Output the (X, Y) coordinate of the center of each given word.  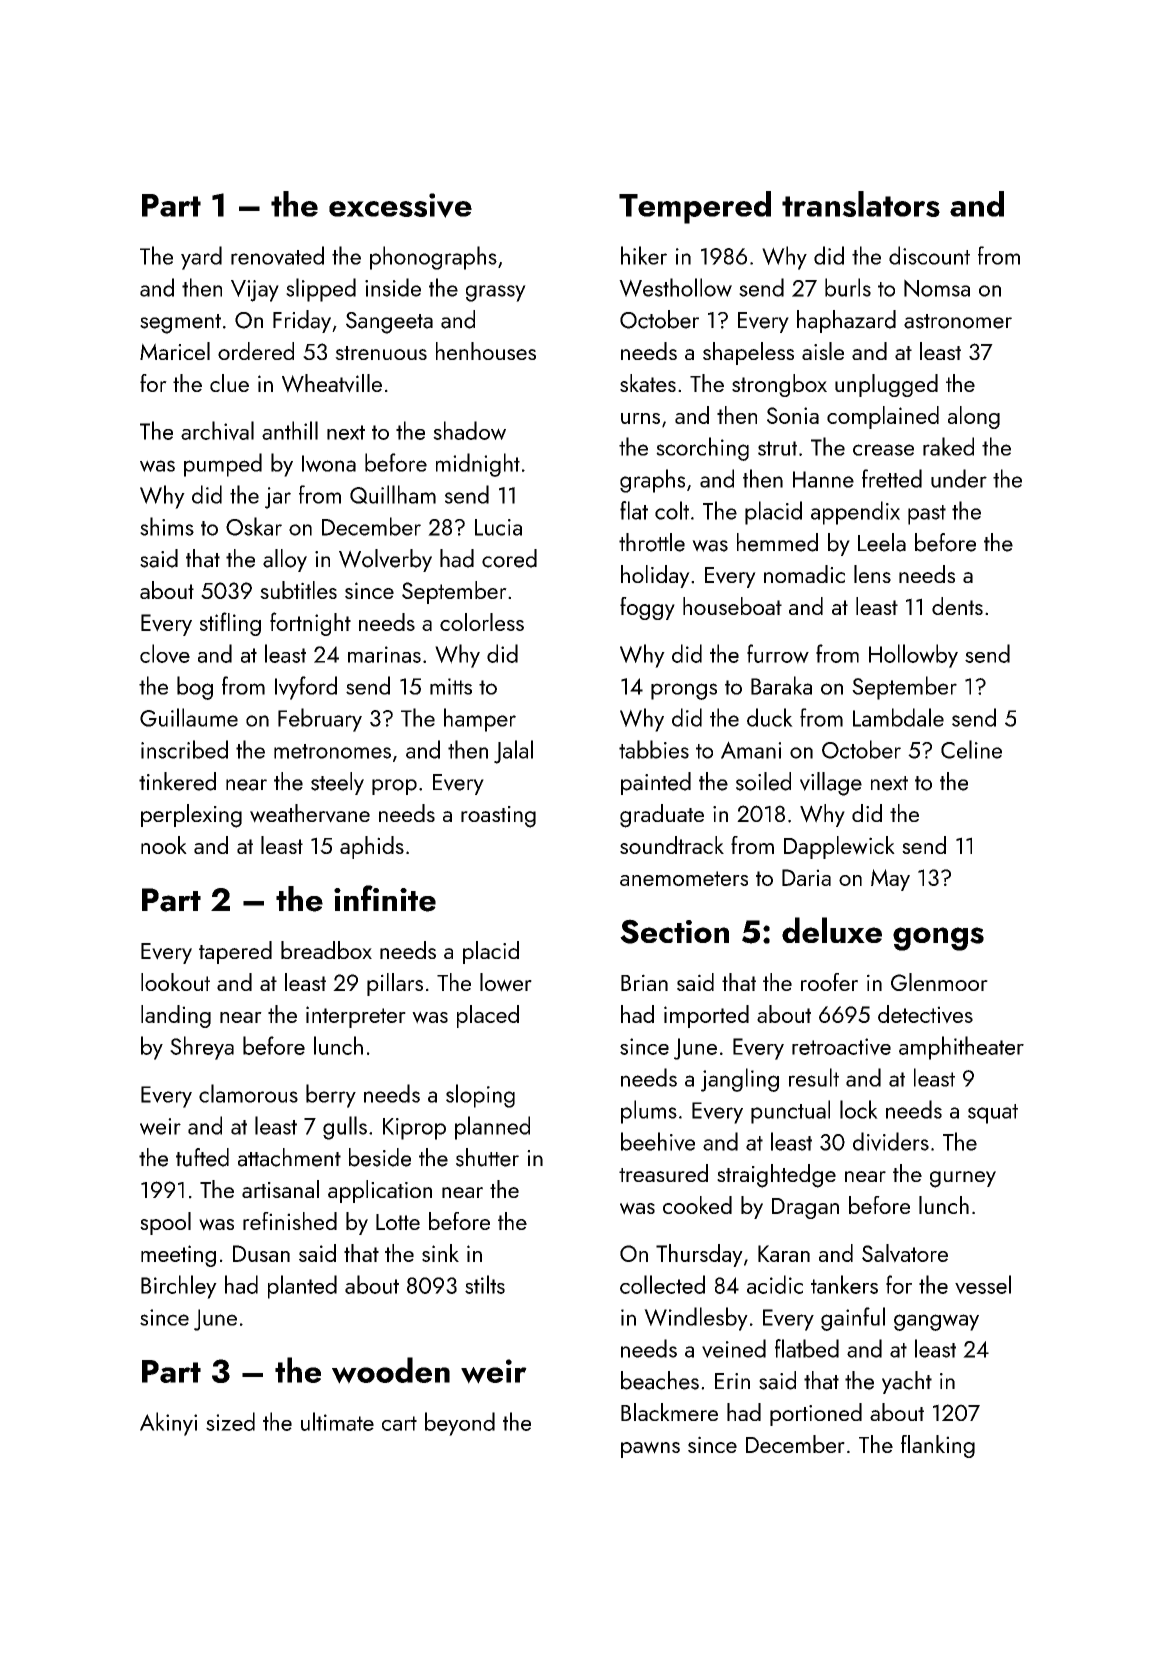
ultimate (337, 1421)
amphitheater (961, 1048)
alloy (285, 560)
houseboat (732, 606)
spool (165, 1223)
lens (872, 574)
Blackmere (669, 1412)
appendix (855, 513)
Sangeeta (389, 323)
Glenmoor (939, 982)
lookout (175, 982)
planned (492, 1128)
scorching (702, 449)
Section (674, 931)
